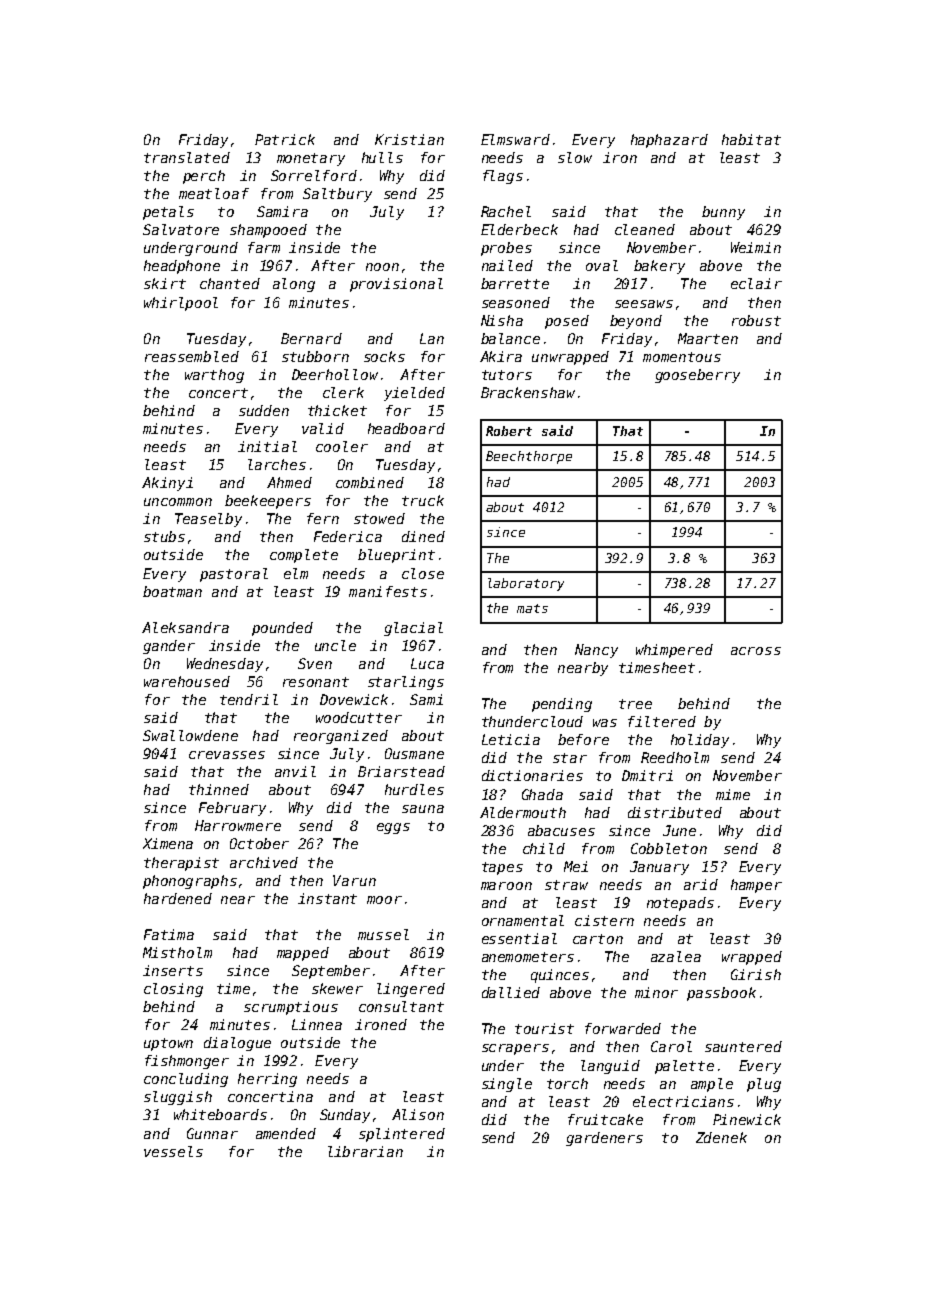 This screenshot has width=925, height=1313. Describe the element at coordinates (414, 753) in the screenshot. I see `Ousmane` at that location.
